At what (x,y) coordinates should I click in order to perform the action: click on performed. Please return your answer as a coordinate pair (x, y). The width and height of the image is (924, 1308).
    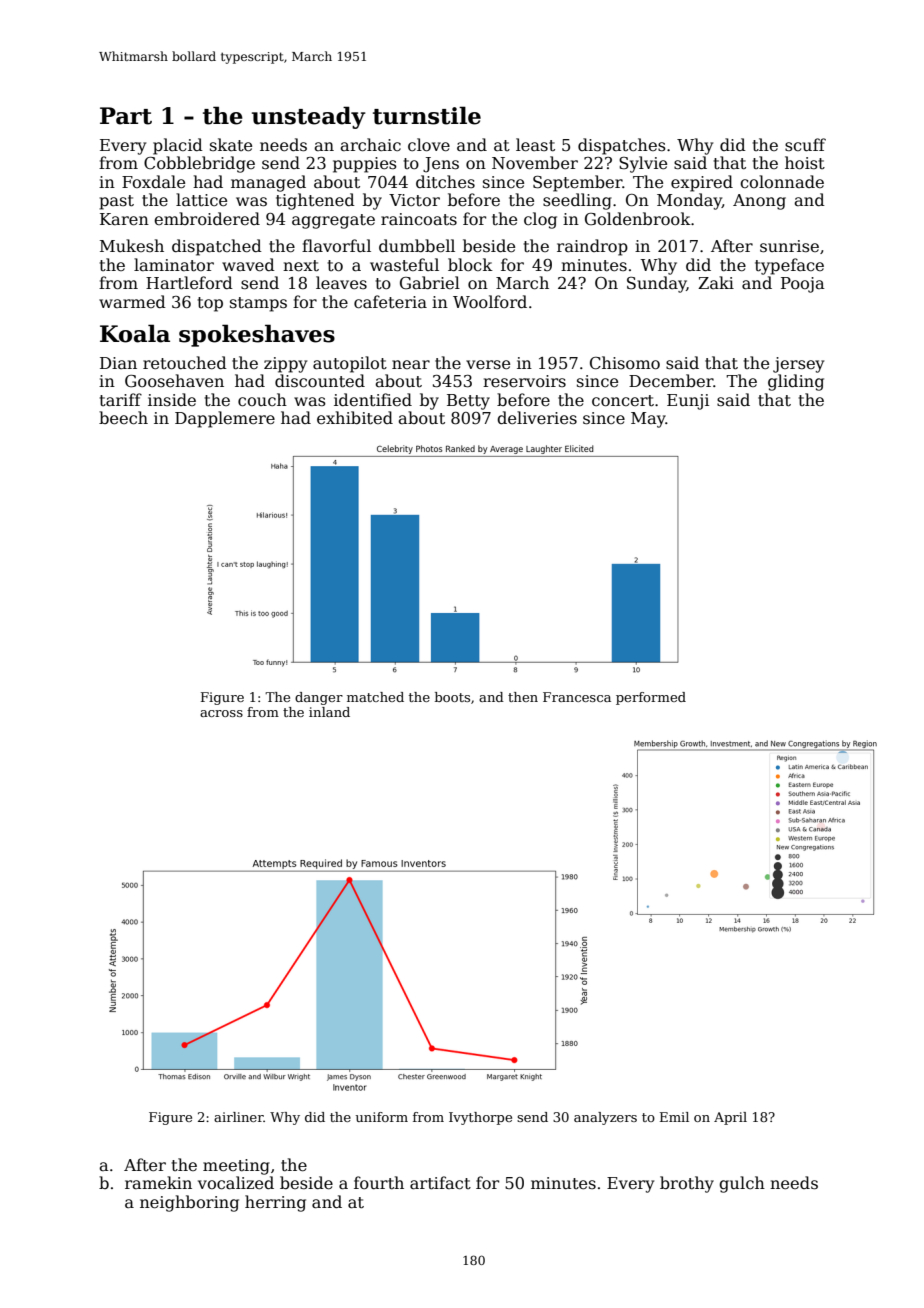
    Looking at the image, I should click on (651, 698).
